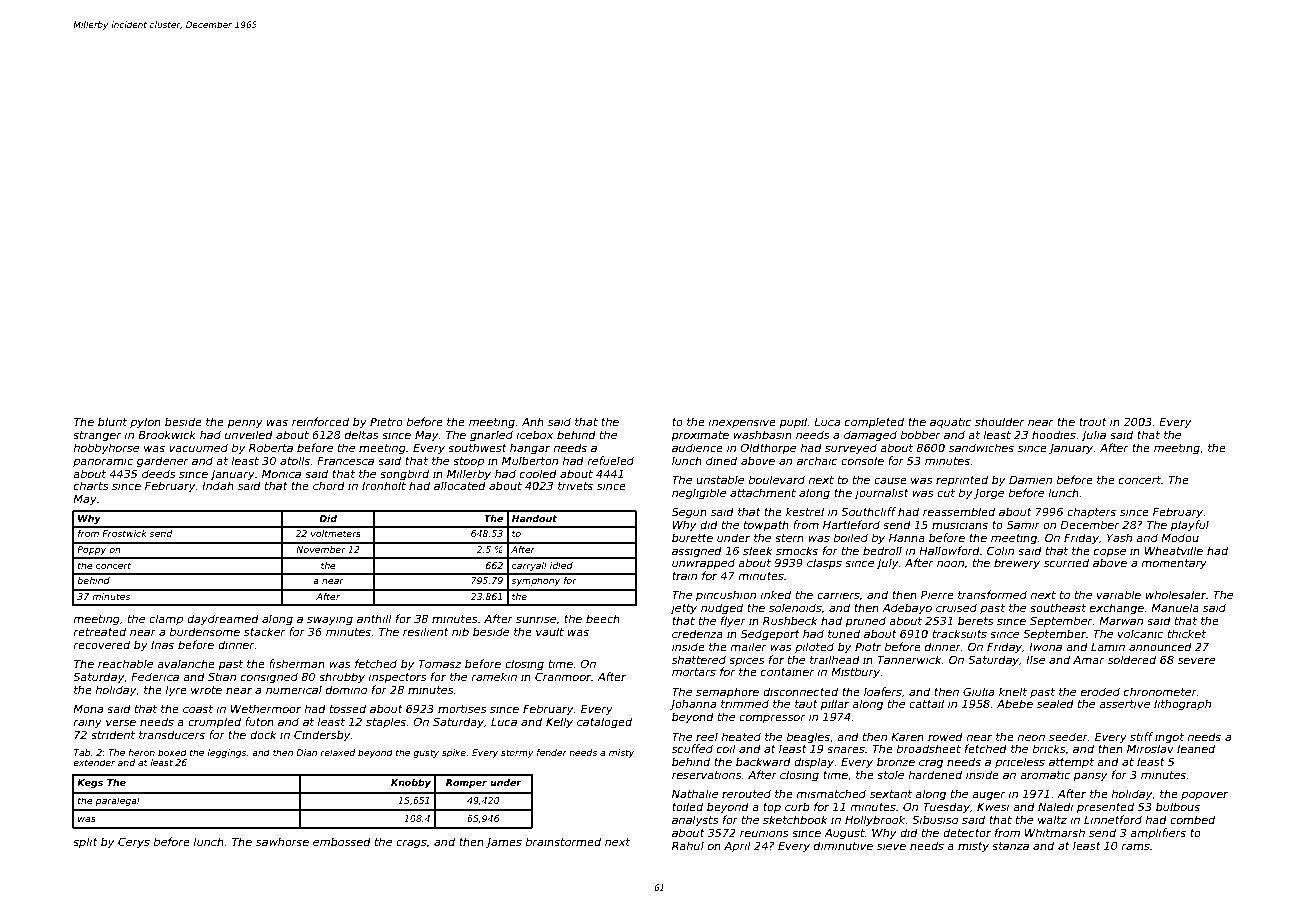 This document has height=924, width=1308. I want to click on burette, so click(692, 537).
